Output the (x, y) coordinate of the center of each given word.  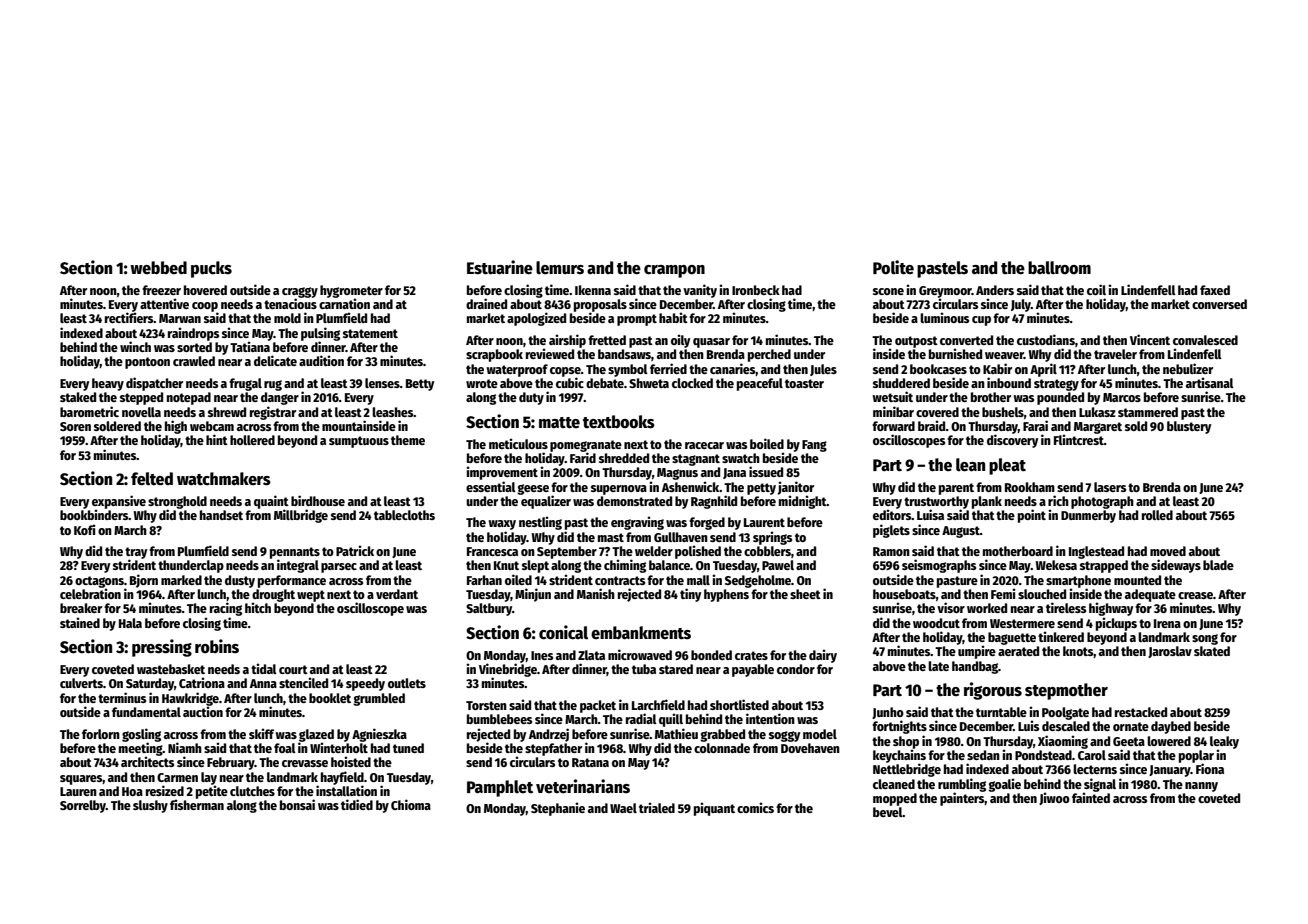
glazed (316, 735)
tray (136, 553)
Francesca (492, 551)
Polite (893, 267)
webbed (158, 268)
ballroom (1059, 268)
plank (987, 502)
